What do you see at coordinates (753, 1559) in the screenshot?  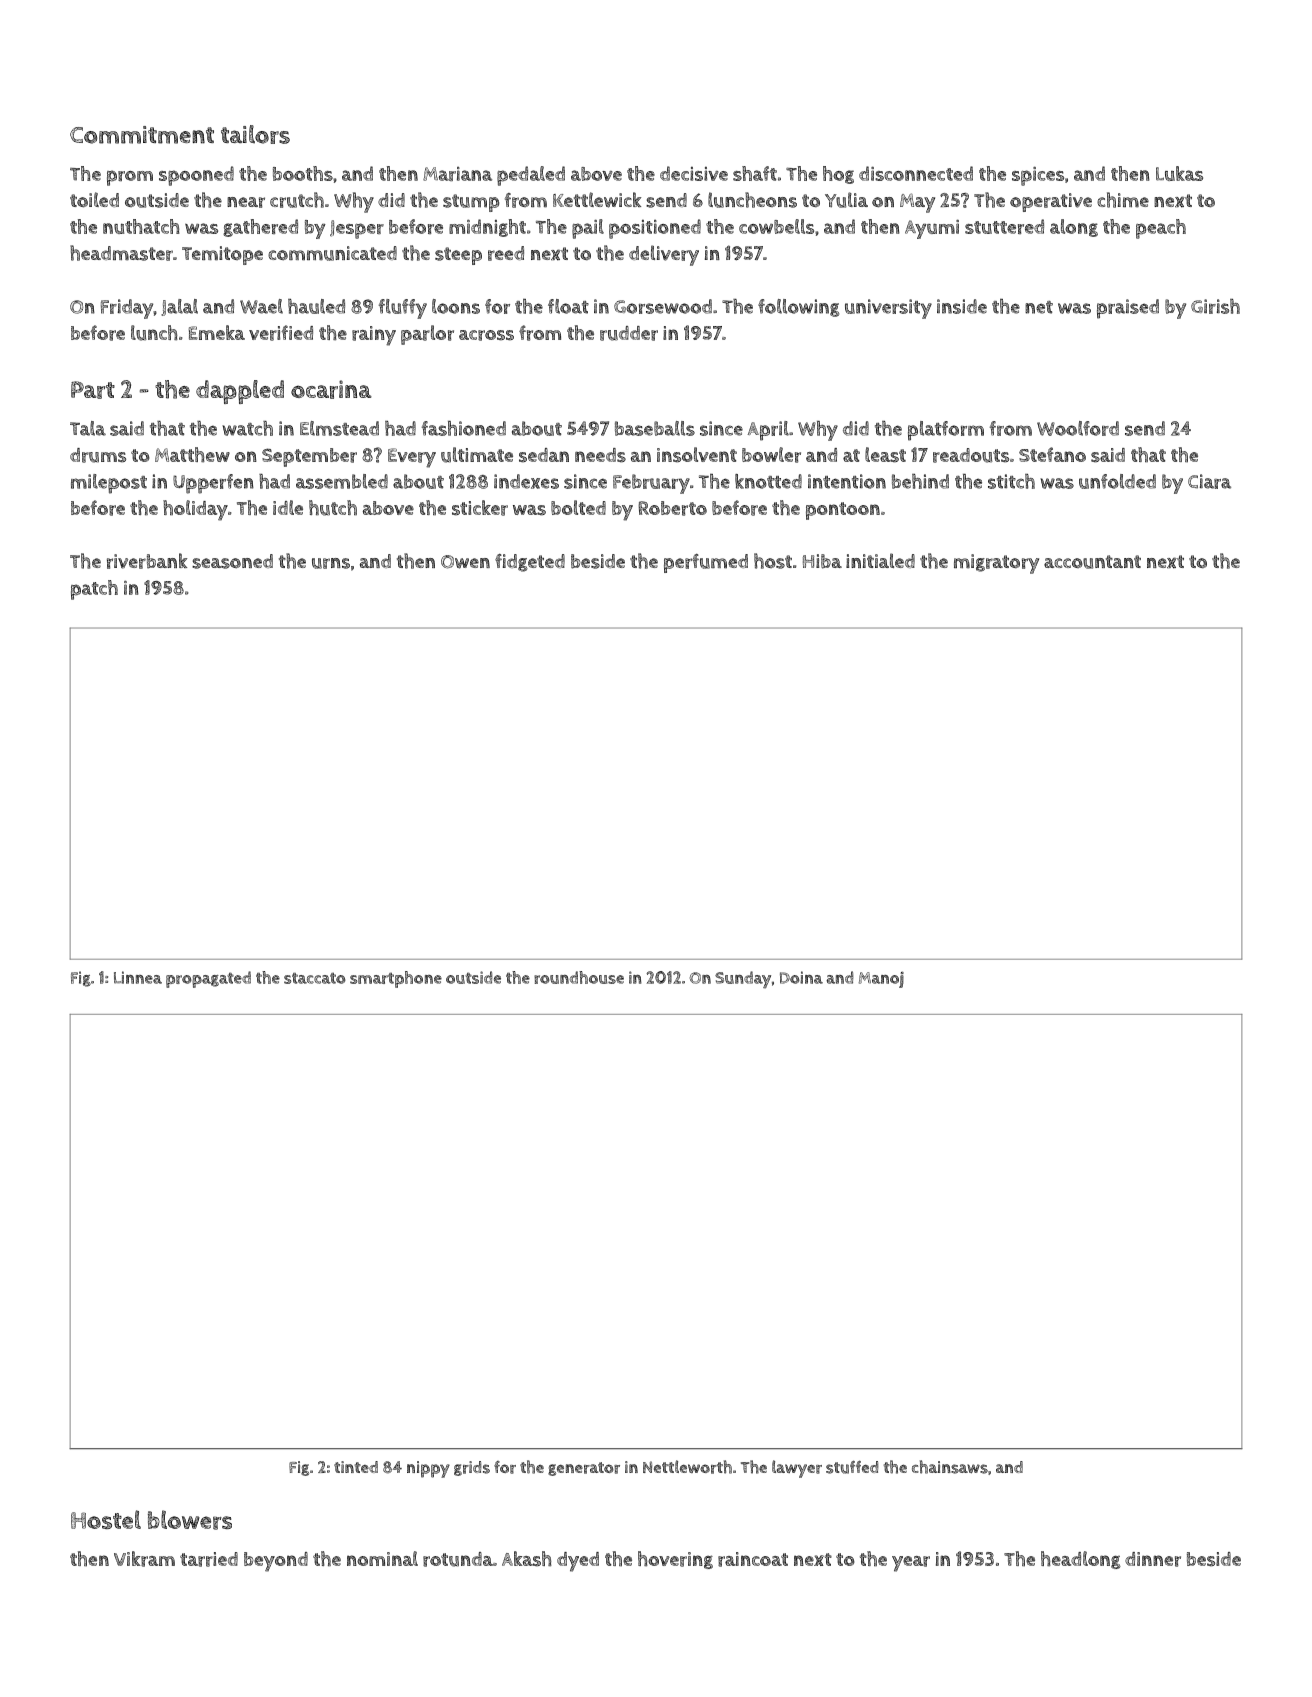 I see `raincoat` at bounding box center [753, 1559].
